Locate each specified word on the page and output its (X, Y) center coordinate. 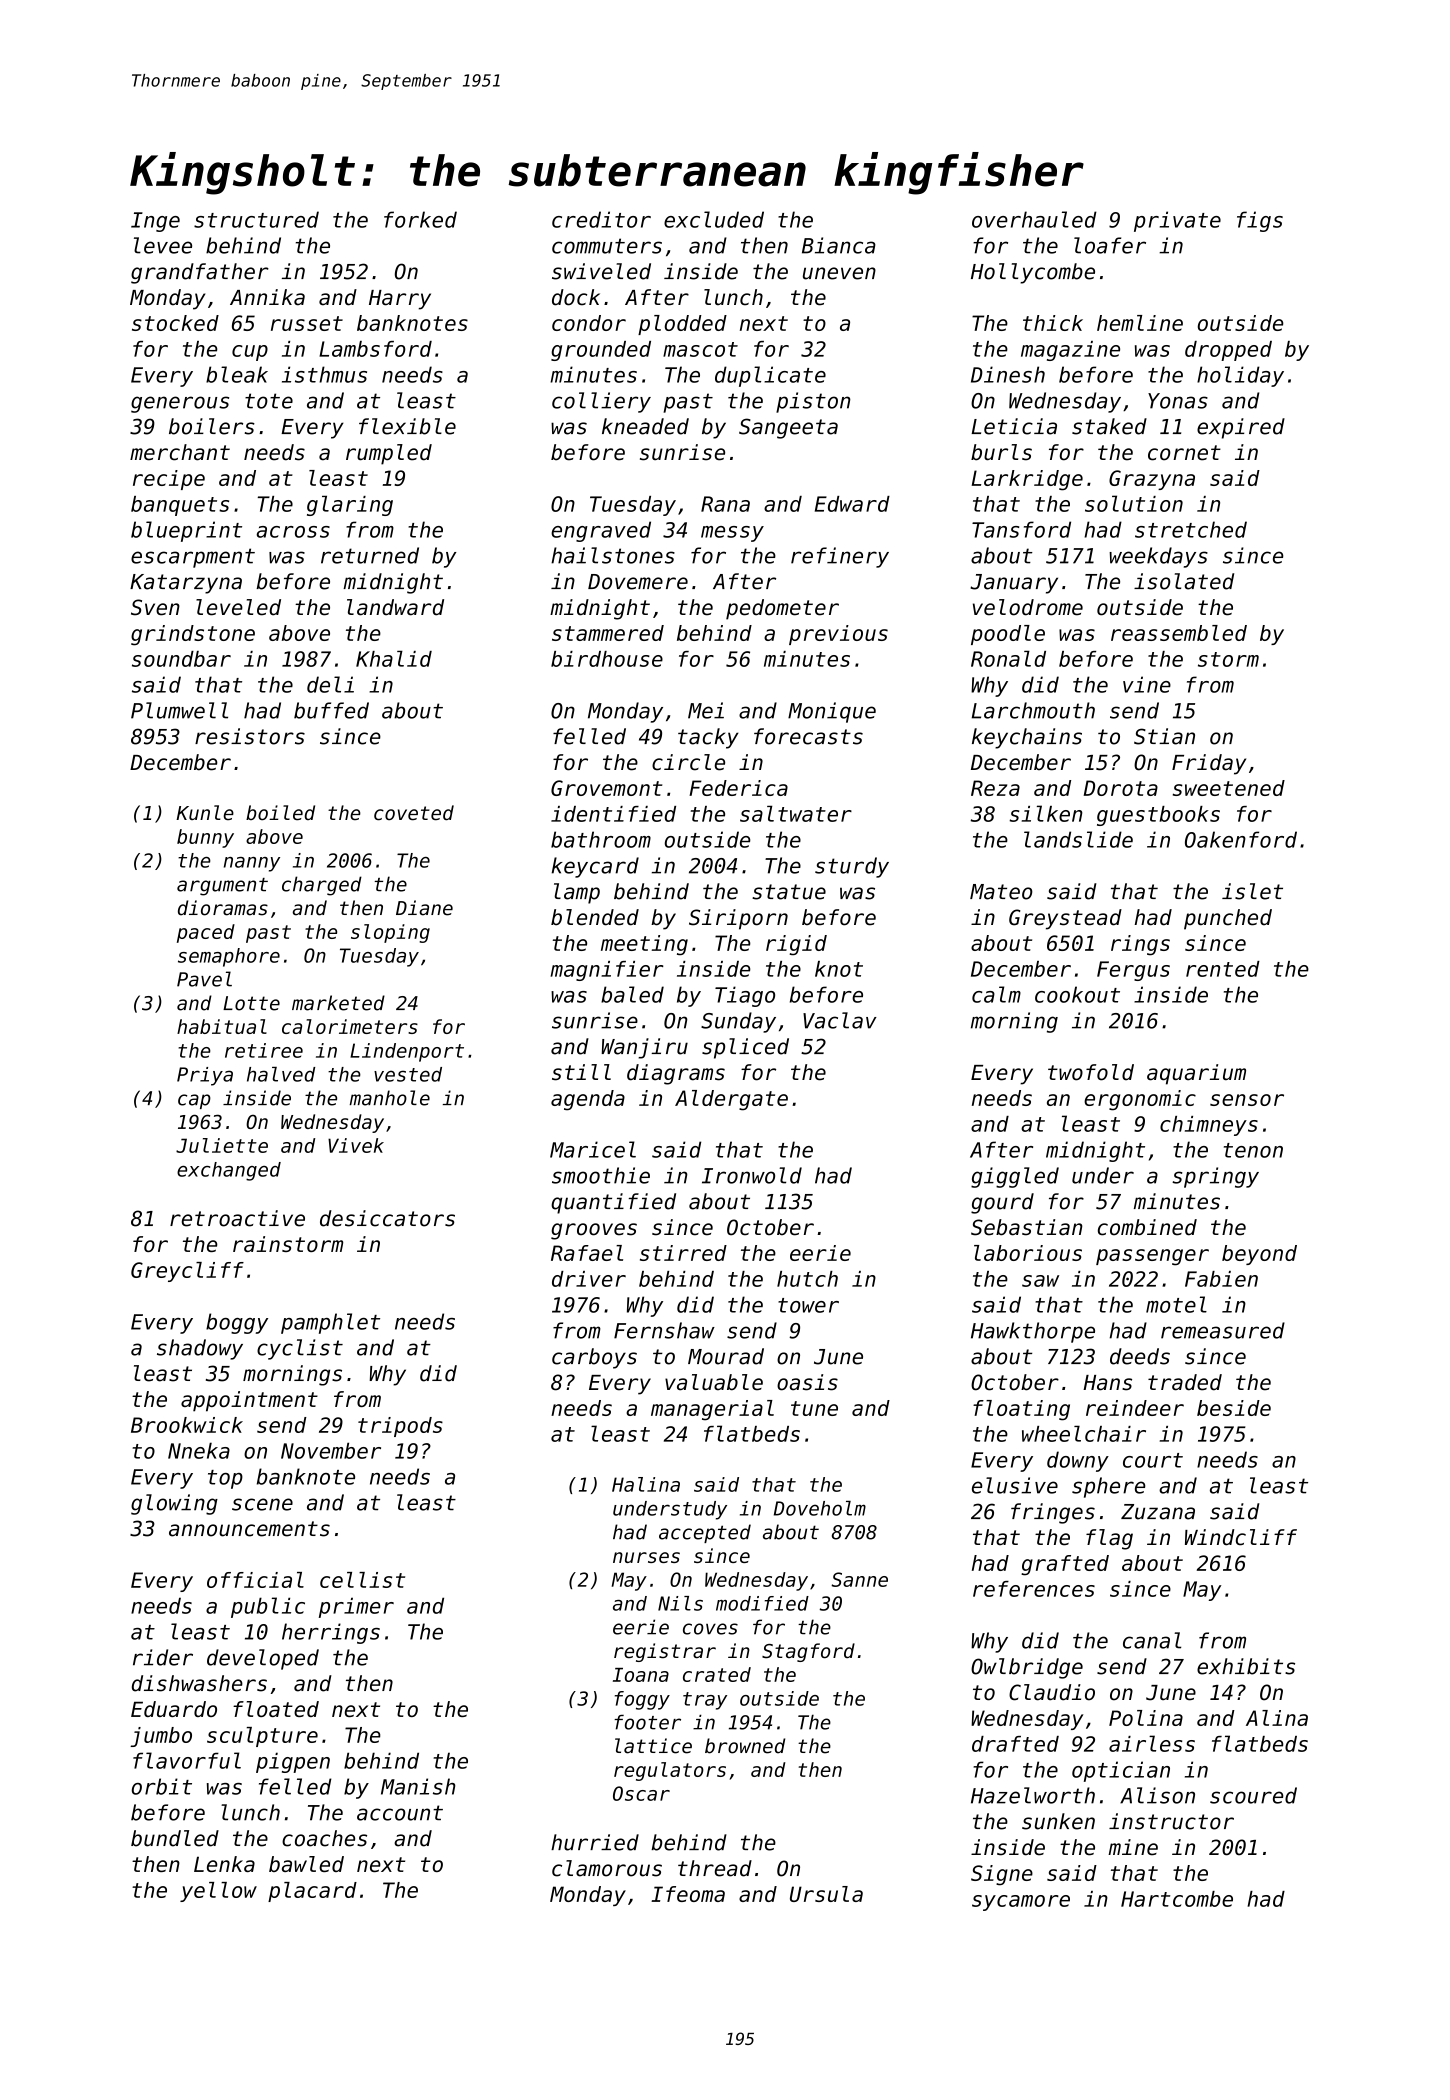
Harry (400, 300)
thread (715, 1868)
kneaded (645, 426)
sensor (1247, 1100)
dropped (1228, 351)
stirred (683, 1253)
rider (163, 1657)
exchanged (229, 1171)
